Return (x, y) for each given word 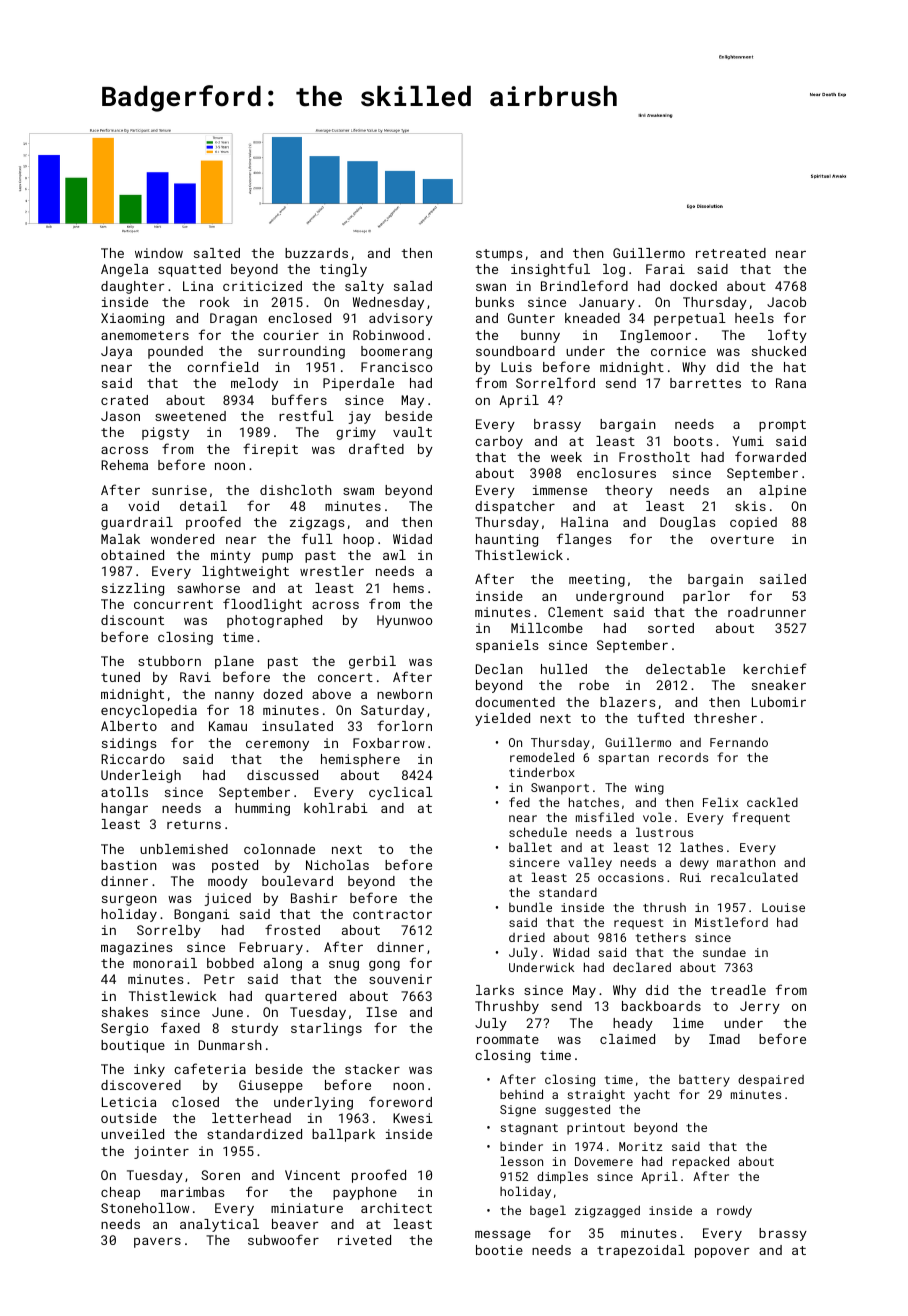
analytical (219, 1225)
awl (394, 555)
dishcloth (296, 490)
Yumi (748, 441)
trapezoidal (641, 1251)
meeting (597, 580)
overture (742, 539)
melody (254, 384)
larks (495, 990)
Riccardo (133, 759)
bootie (499, 1250)
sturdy (255, 1029)
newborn (404, 694)
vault (412, 432)
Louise (783, 907)
